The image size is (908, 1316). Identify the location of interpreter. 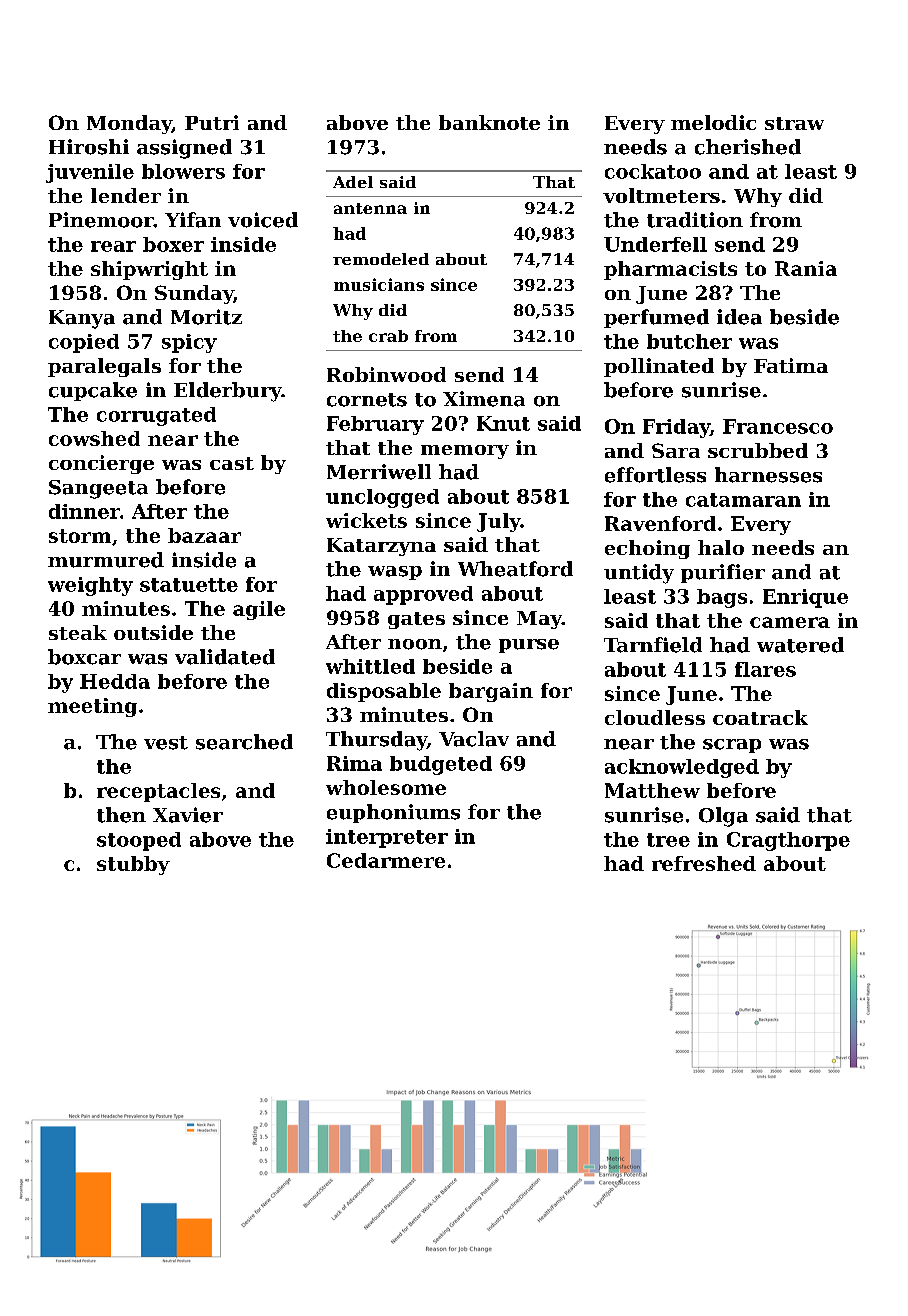
(387, 838).
